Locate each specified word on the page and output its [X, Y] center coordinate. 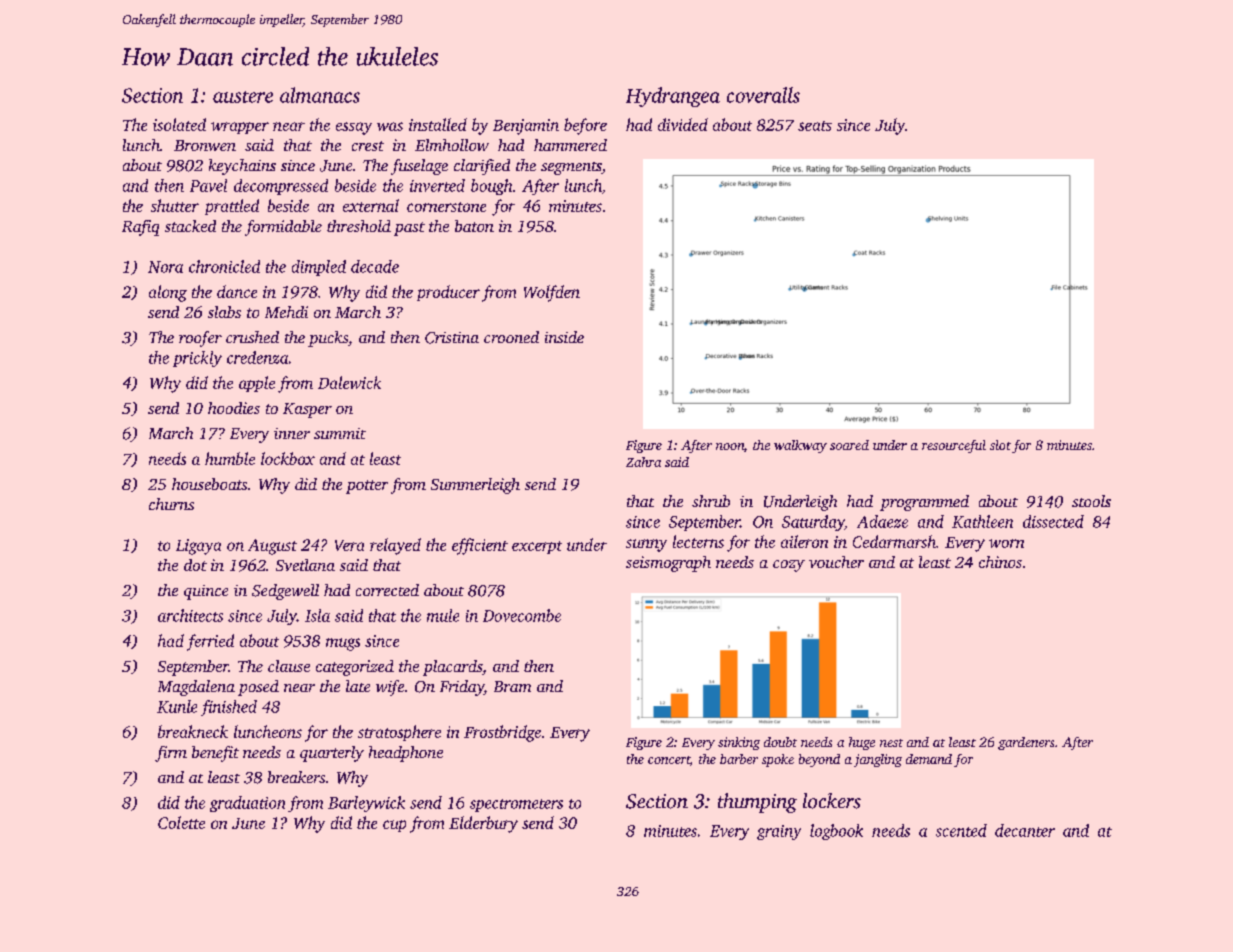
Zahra [643, 462]
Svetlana [305, 565]
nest [891, 743]
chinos [1000, 562]
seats [815, 126]
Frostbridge [502, 733]
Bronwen [205, 145]
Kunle [177, 706]
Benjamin [526, 127]
